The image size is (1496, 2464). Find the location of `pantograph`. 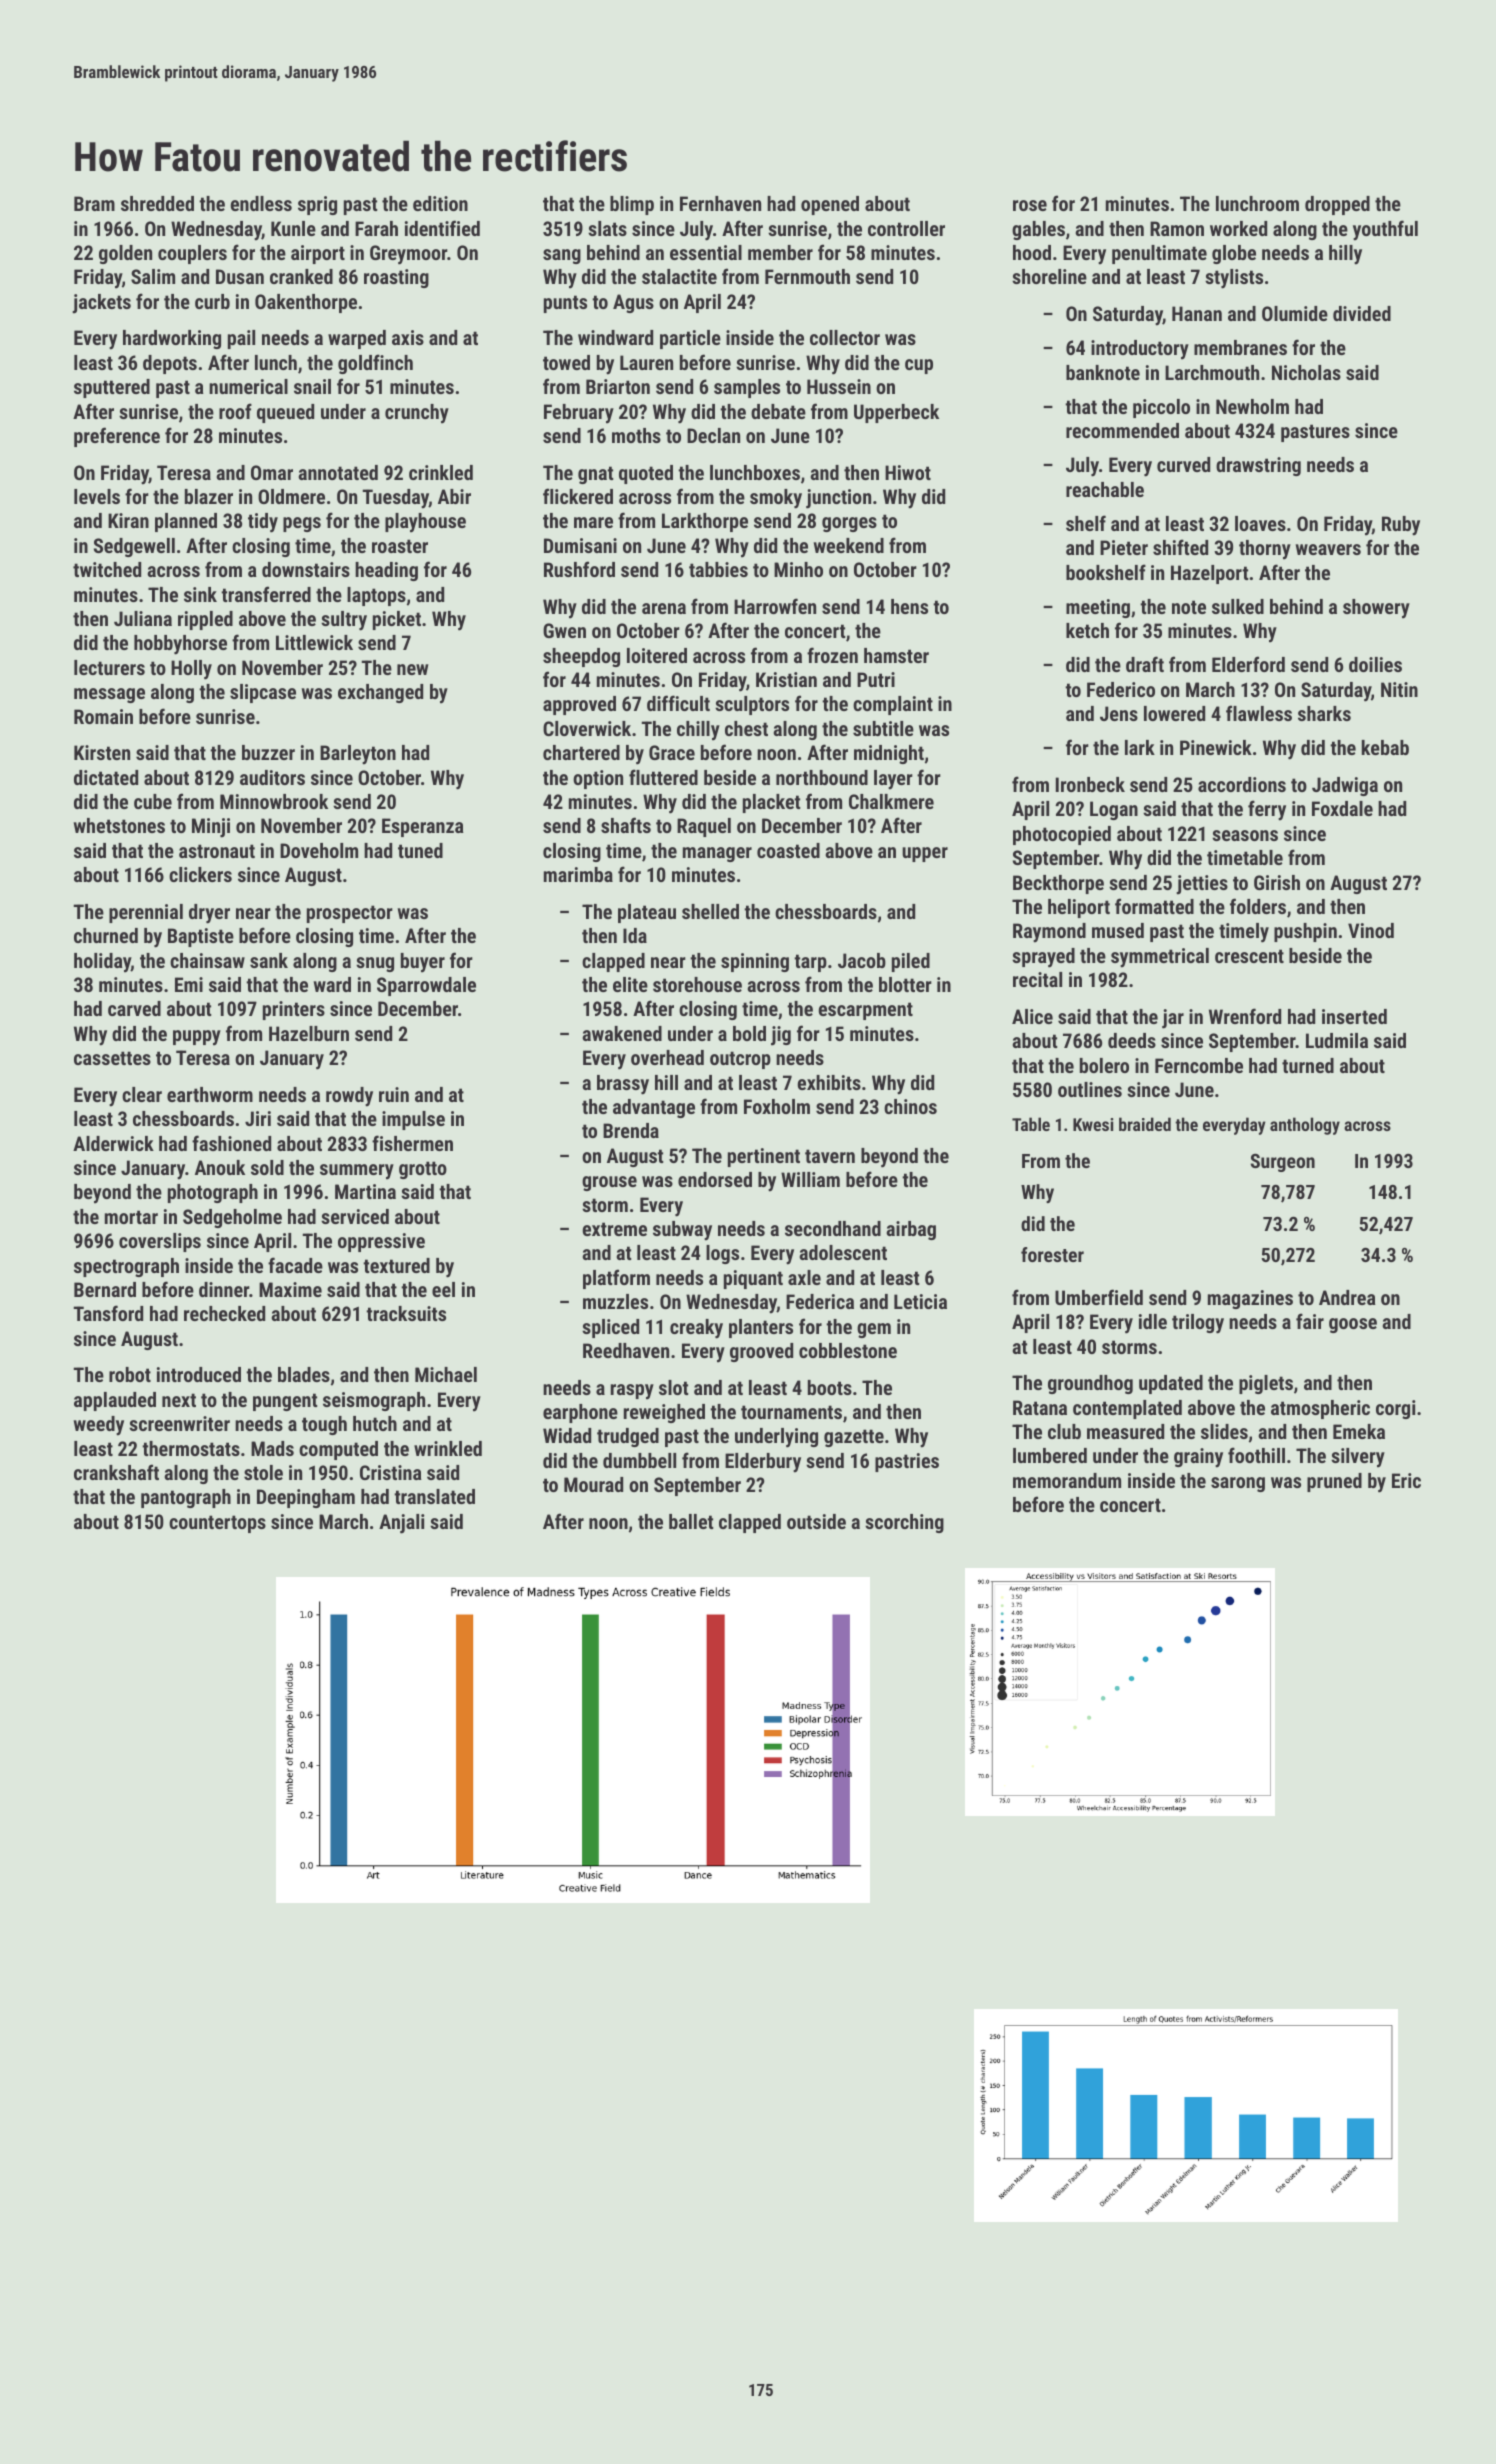

pantograph is located at coordinates (186, 1498).
